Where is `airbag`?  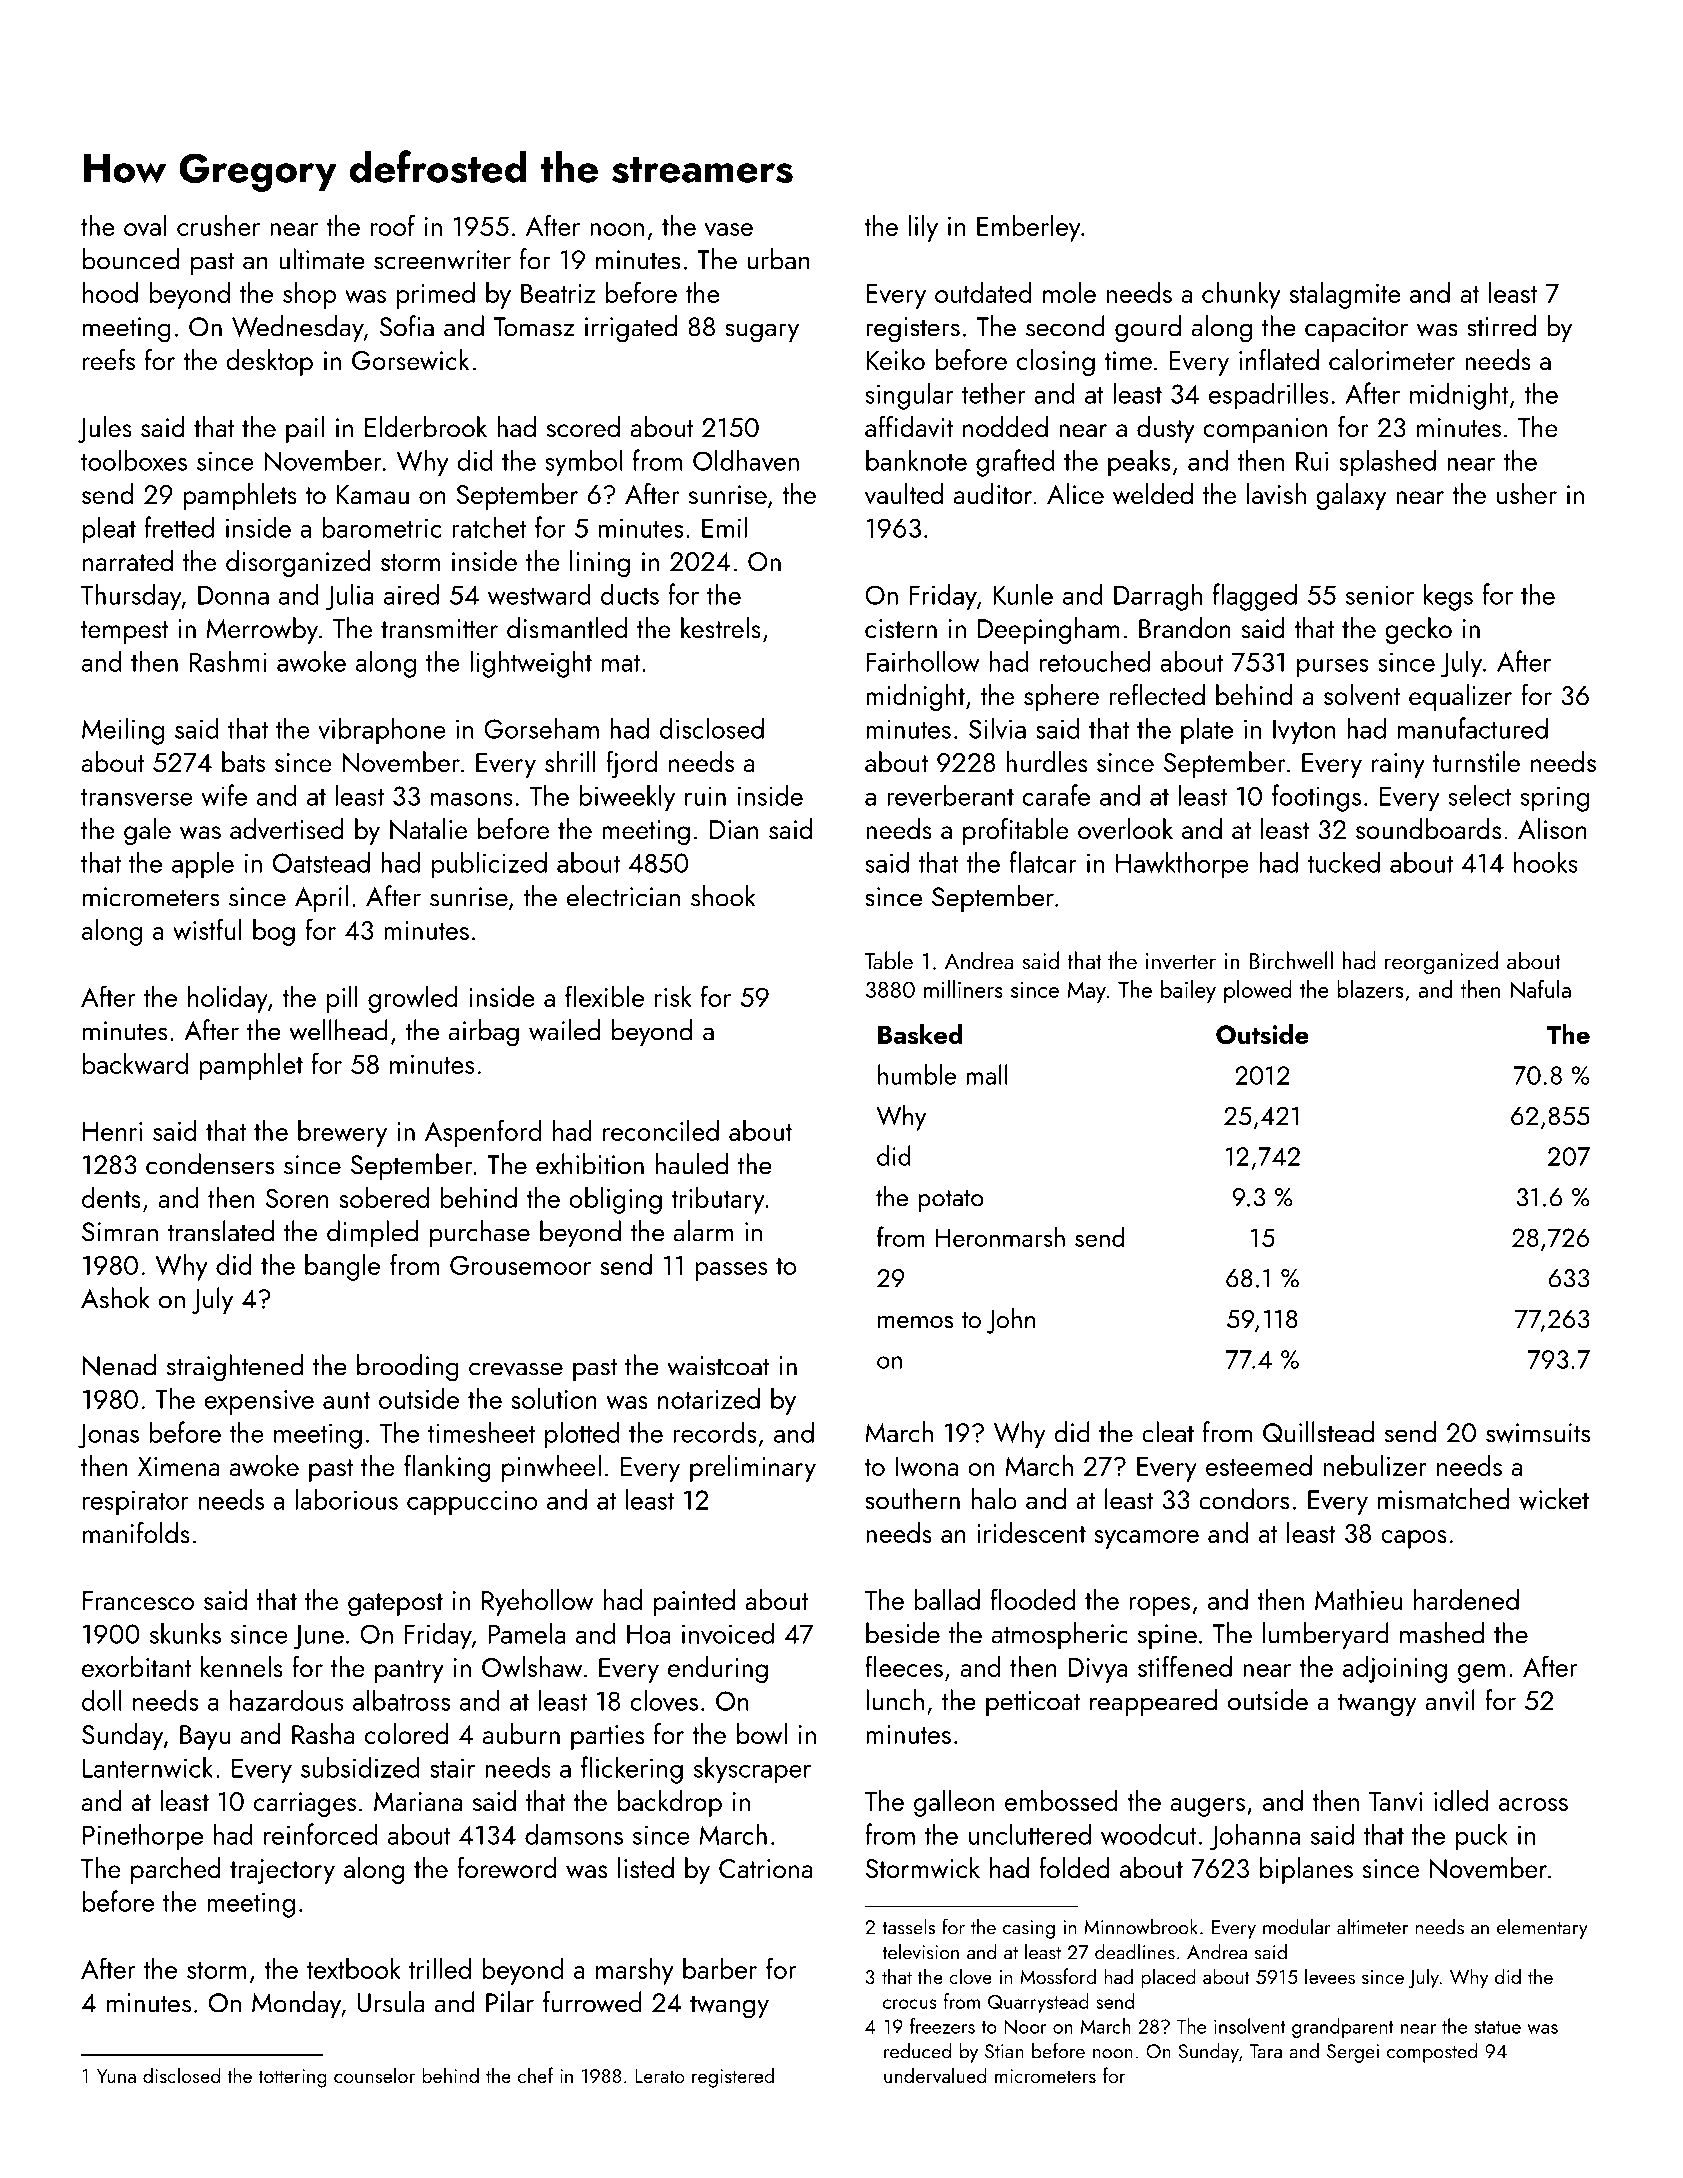
airbag is located at coordinates (484, 1033).
